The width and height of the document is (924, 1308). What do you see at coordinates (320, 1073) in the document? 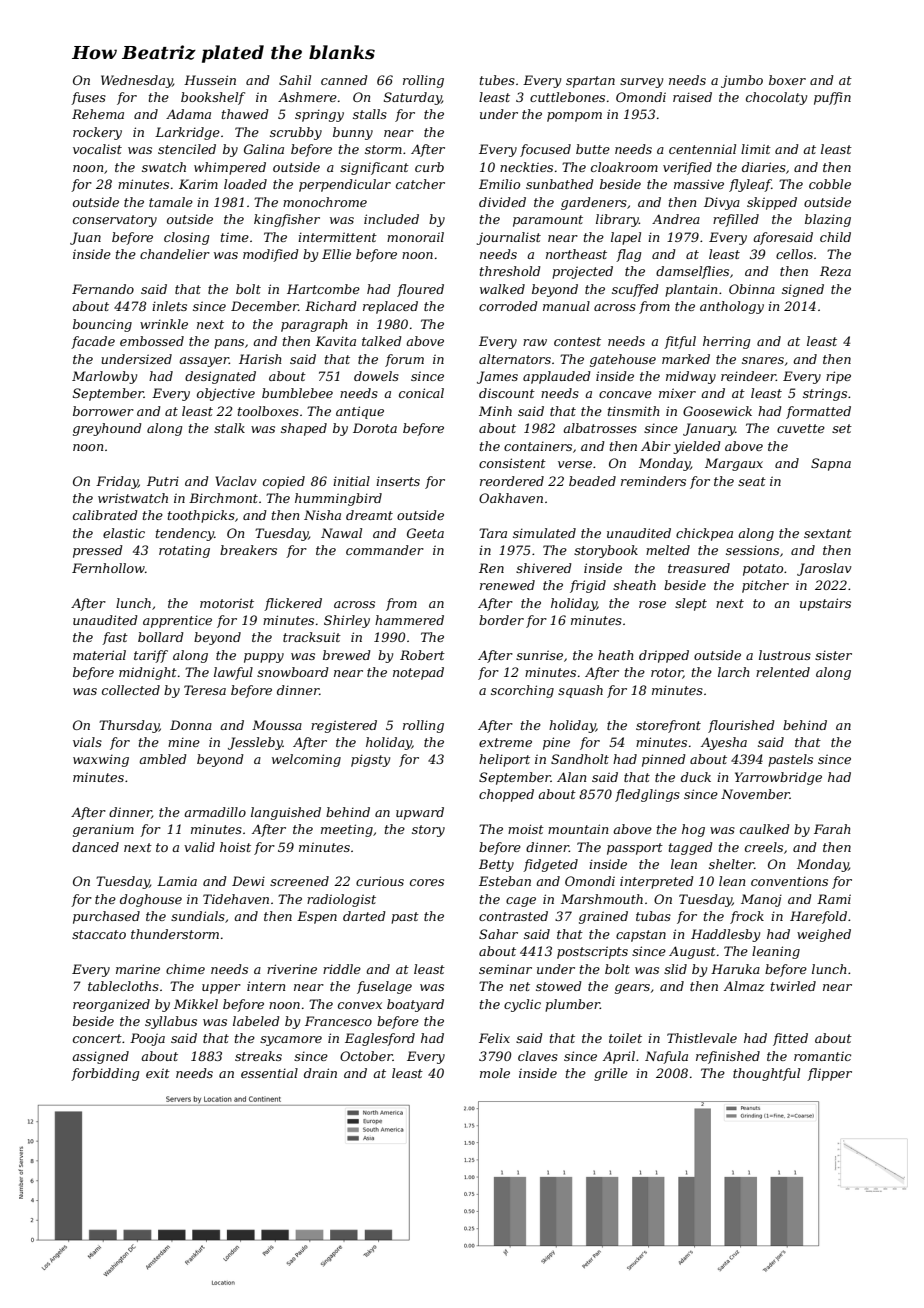
I see `drain` at bounding box center [320, 1073].
